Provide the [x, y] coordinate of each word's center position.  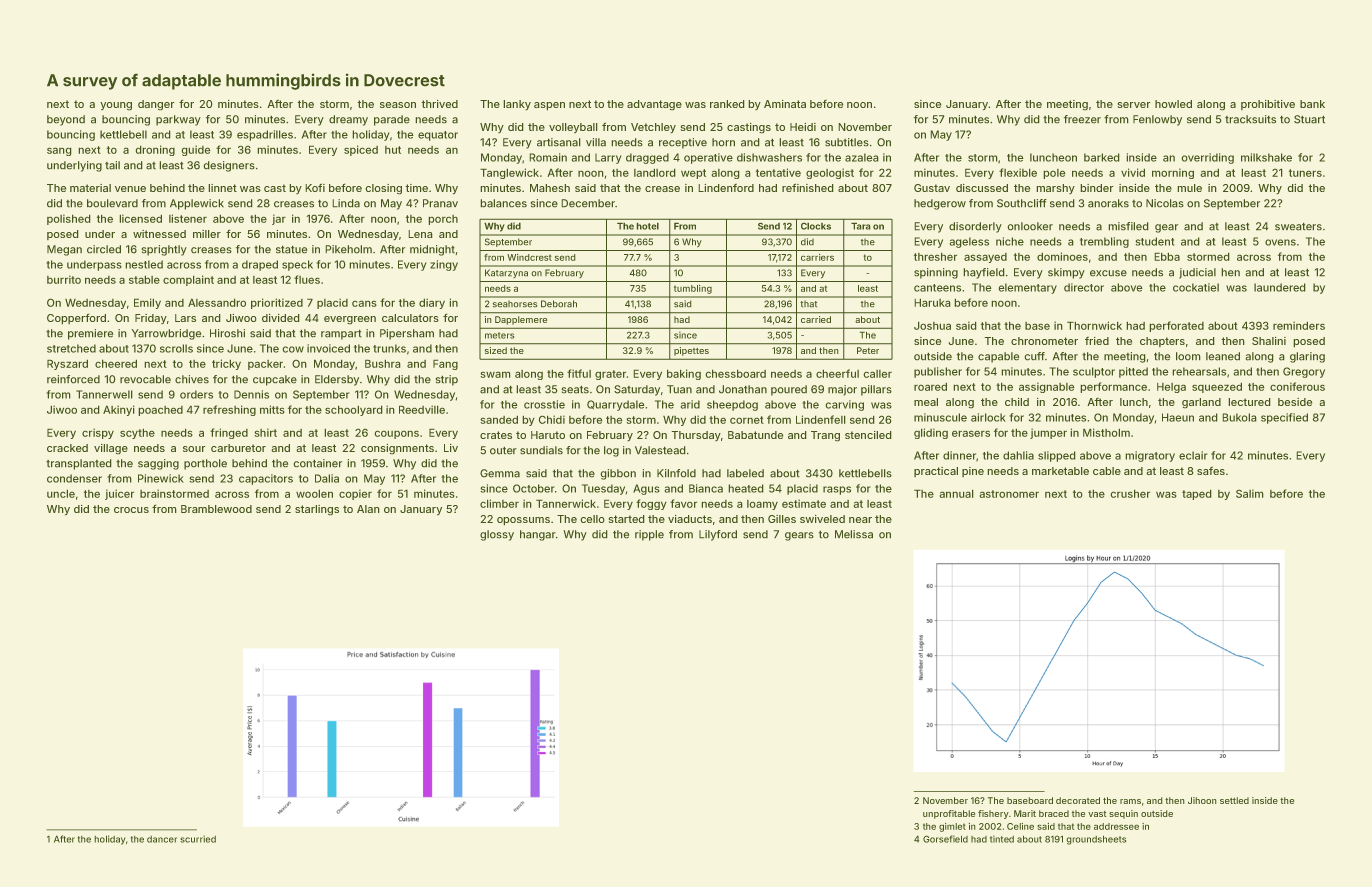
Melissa [854, 534]
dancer [162, 839]
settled [1234, 800]
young [116, 106]
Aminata [785, 104]
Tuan [679, 389]
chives [192, 379]
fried [1097, 341]
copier [355, 494]
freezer [1082, 119]
